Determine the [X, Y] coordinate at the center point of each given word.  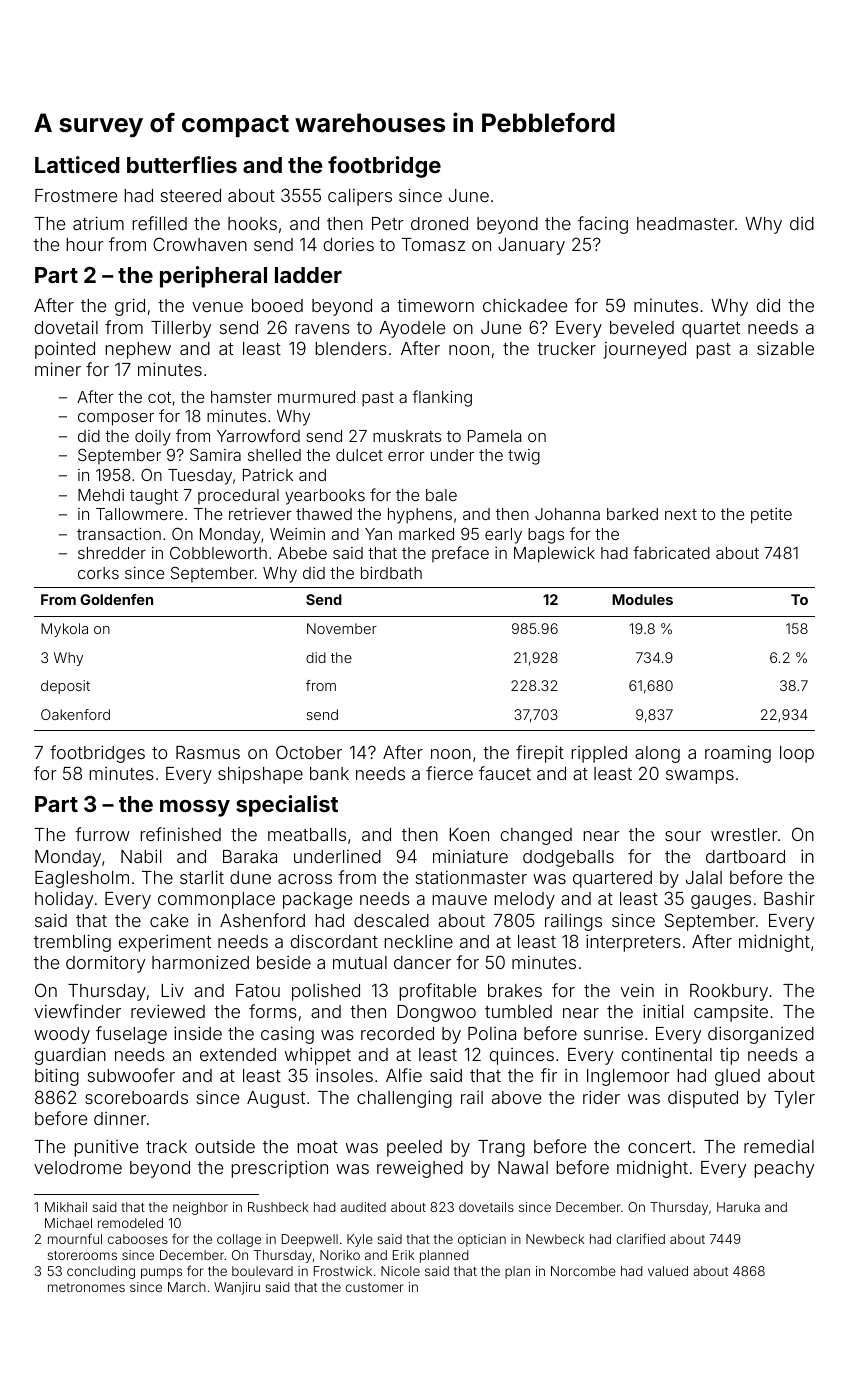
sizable [785, 348]
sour [683, 836]
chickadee [525, 305]
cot [159, 397]
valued [668, 1271]
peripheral [213, 277]
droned [439, 223]
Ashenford [262, 920]
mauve [459, 900]
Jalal [704, 877]
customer [374, 1287]
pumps [161, 1273]
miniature [470, 856]
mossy [195, 808]
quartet [711, 330]
